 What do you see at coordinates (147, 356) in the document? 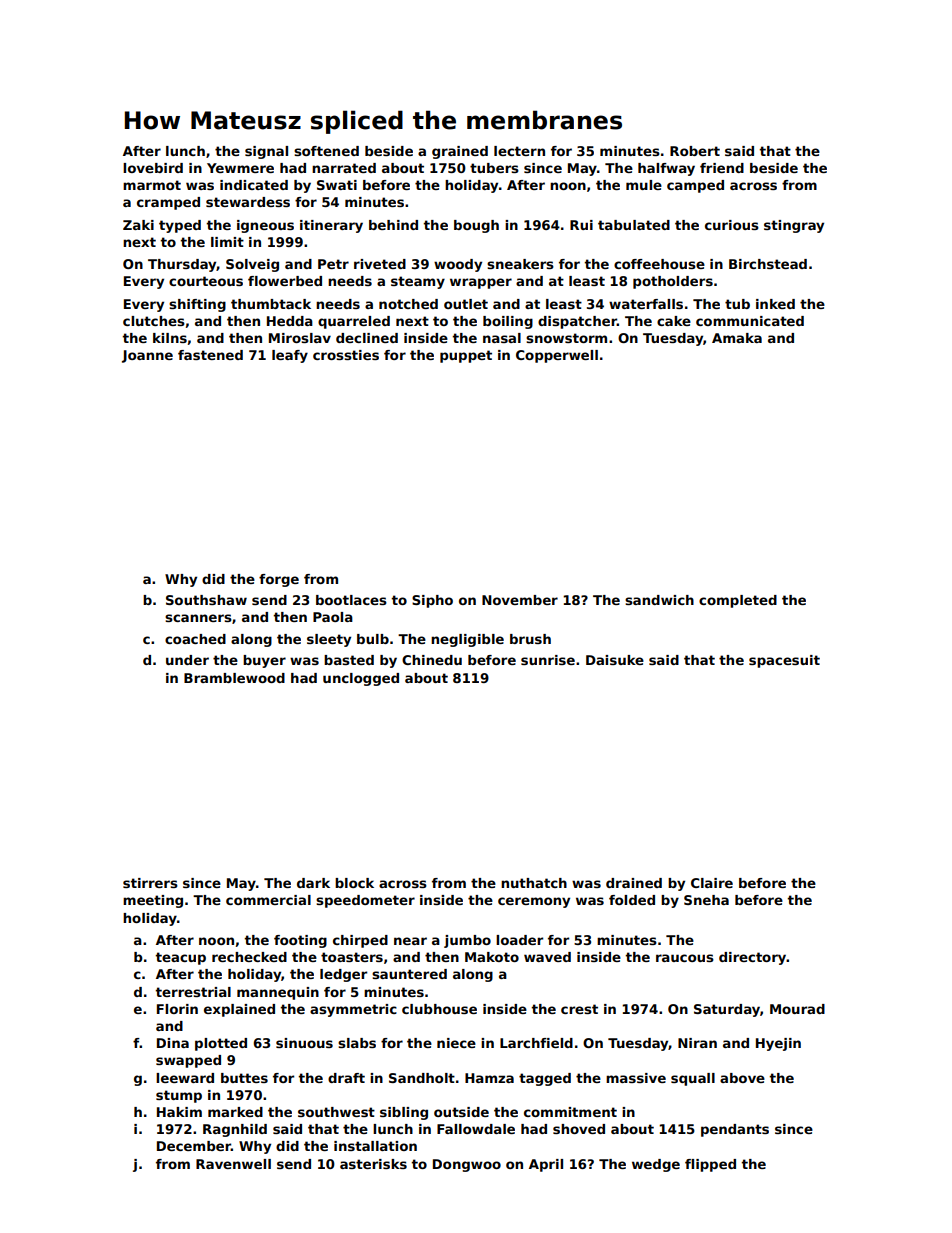
I see `Joanne` at bounding box center [147, 356].
